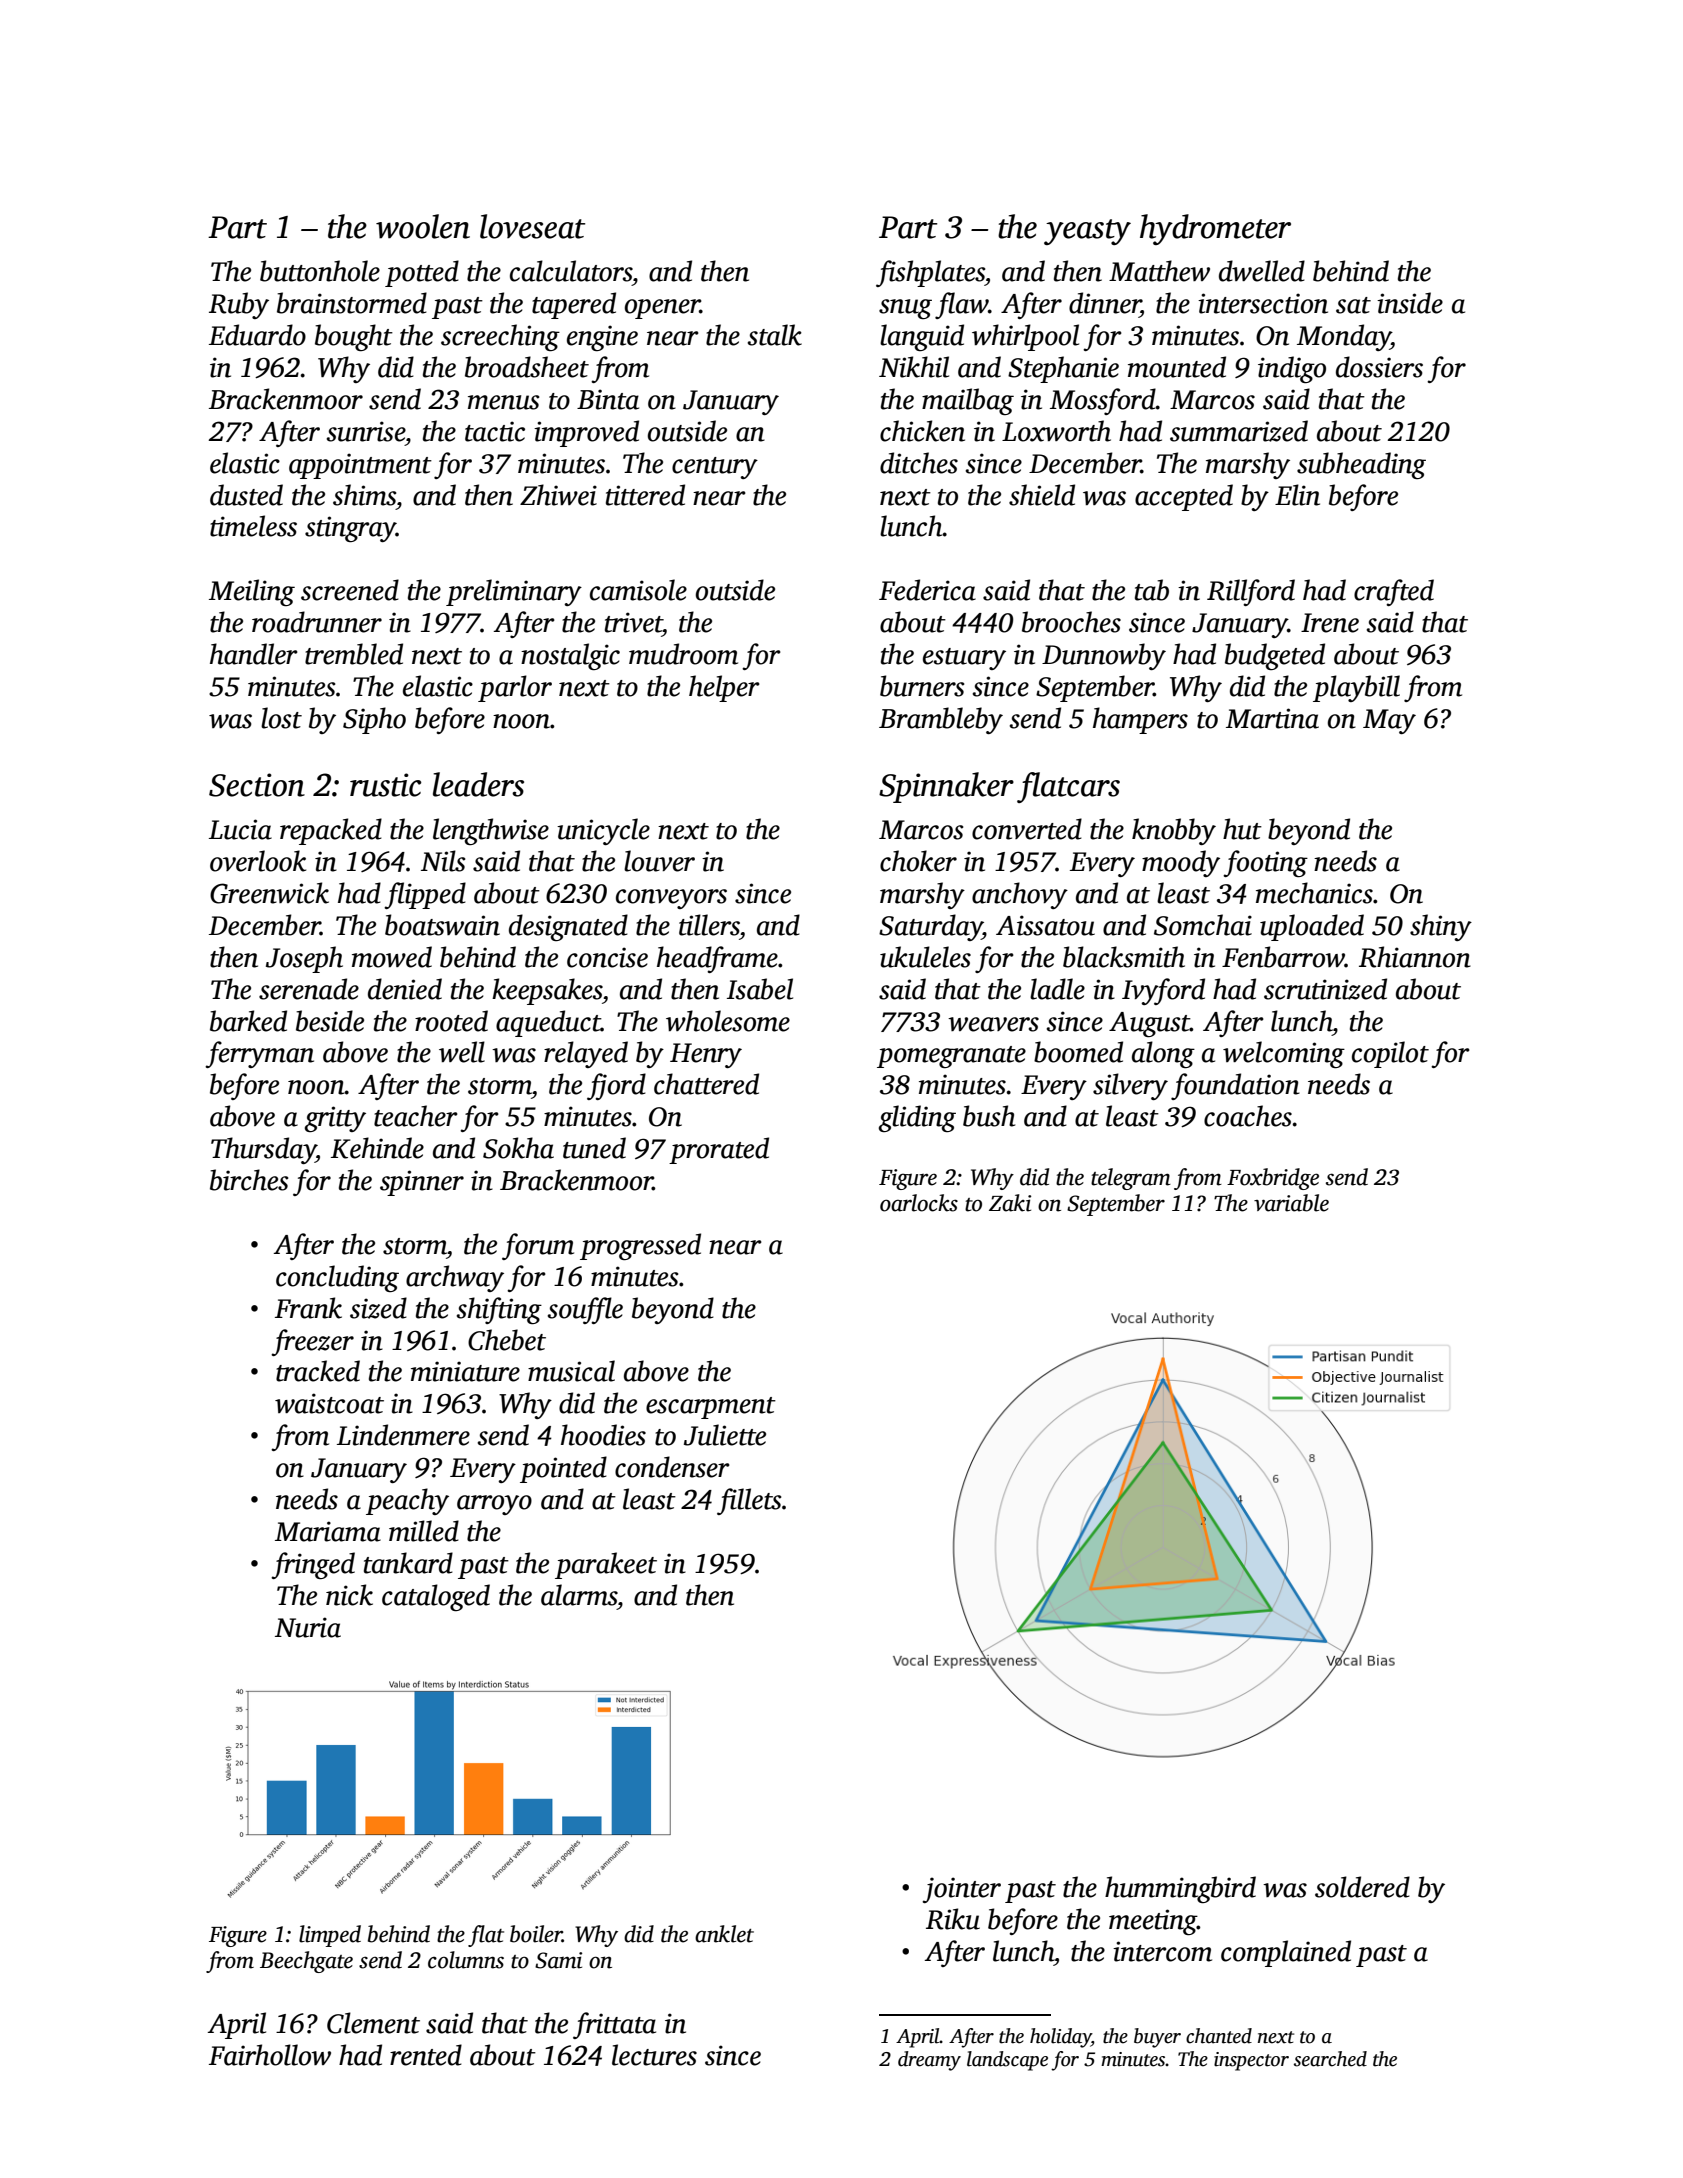 Image resolution: width=1683 pixels, height=2178 pixels. I want to click on inside, so click(1410, 303).
